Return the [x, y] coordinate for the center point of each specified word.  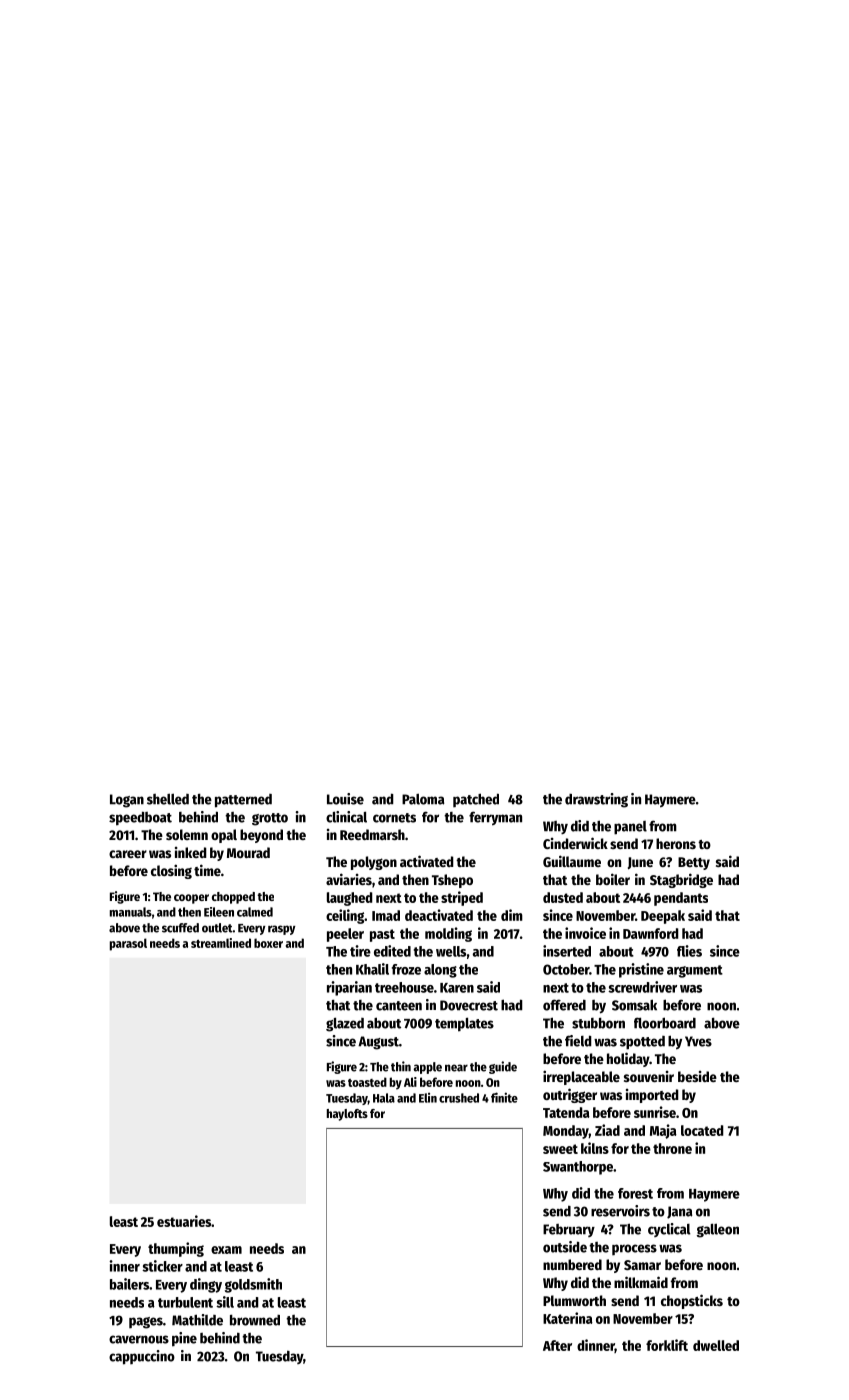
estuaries [184, 1221]
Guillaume [572, 861]
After [557, 1345]
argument [695, 971]
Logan [127, 801]
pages [146, 1323]
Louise [345, 799]
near [456, 1068]
